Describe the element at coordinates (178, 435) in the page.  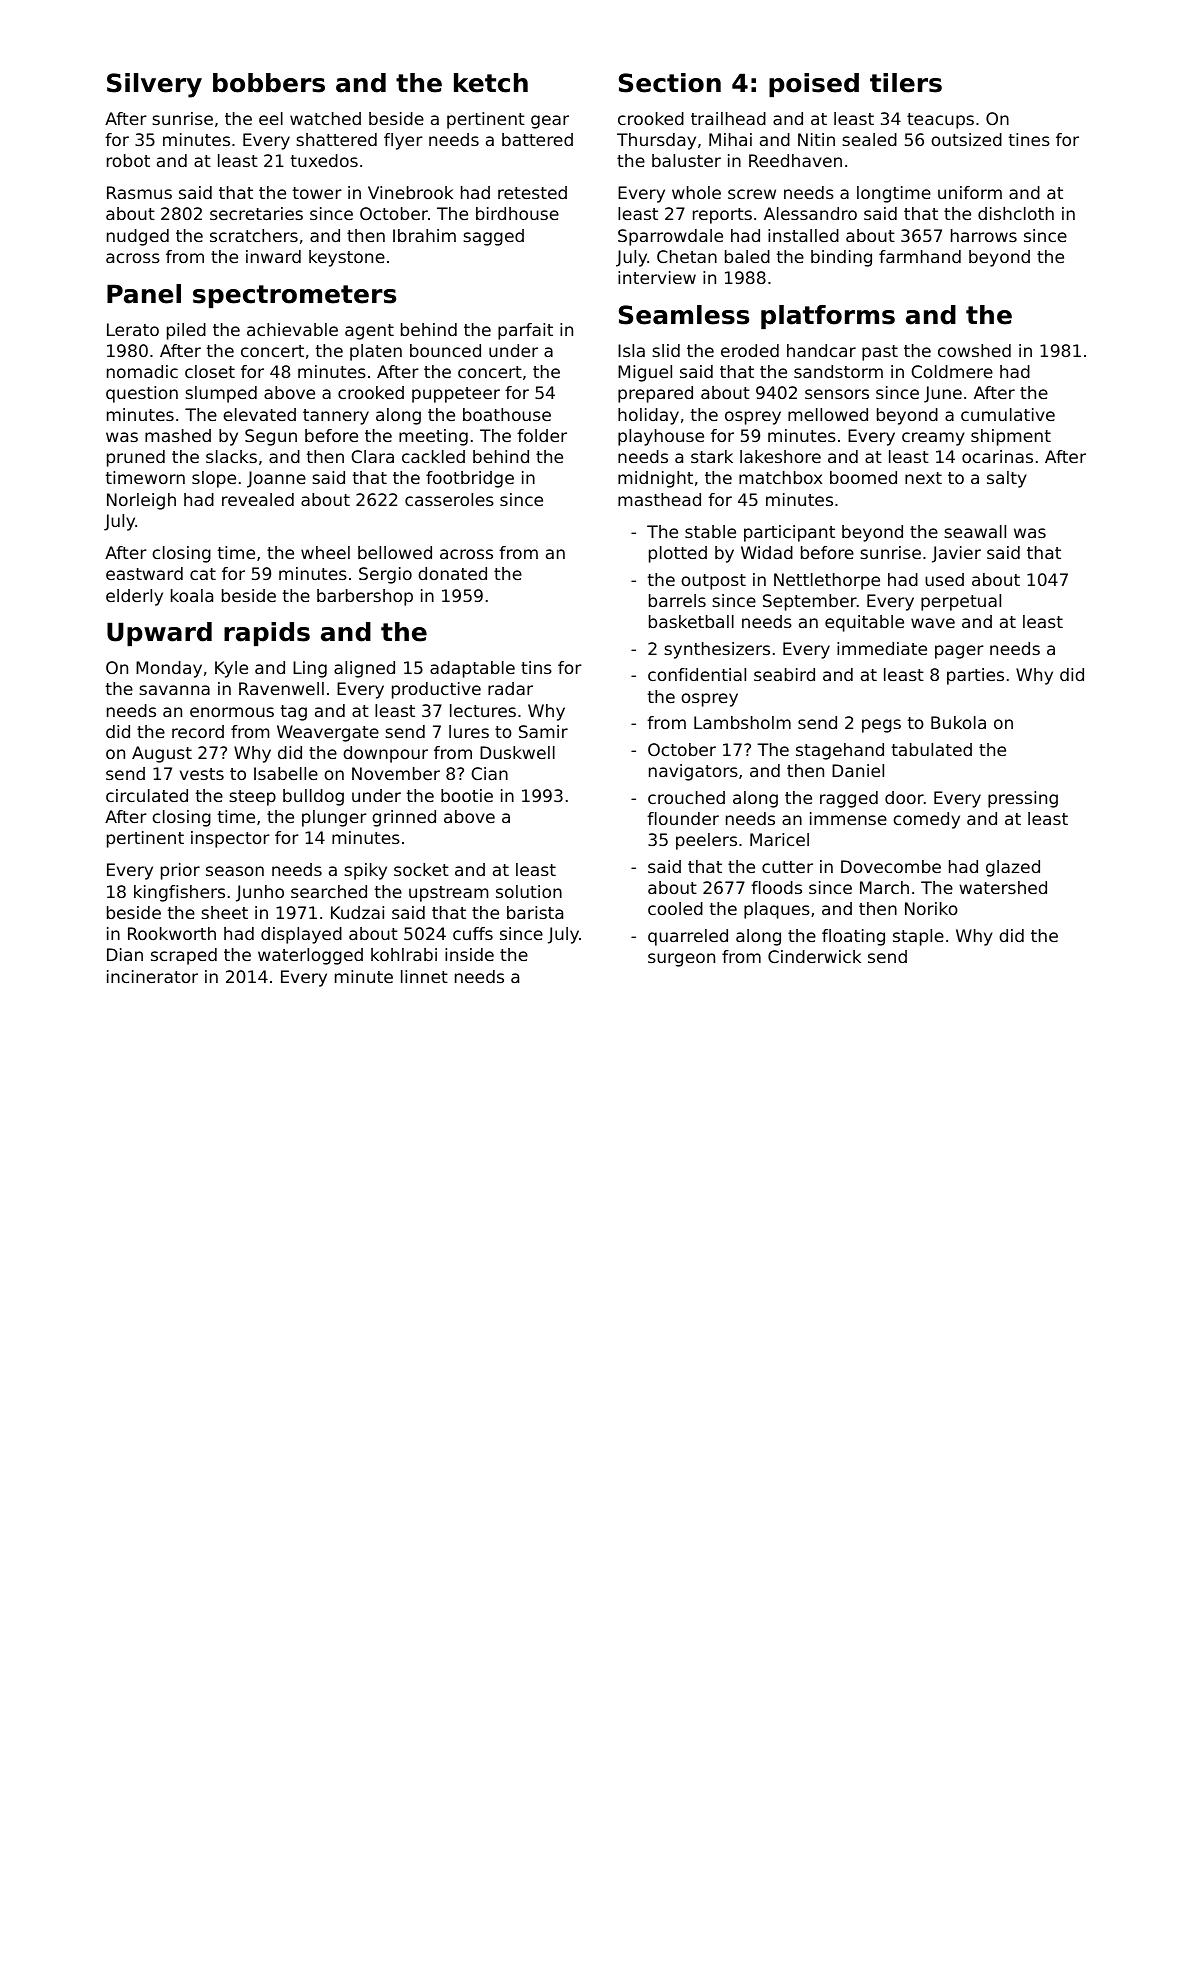
I see `mashed` at that location.
